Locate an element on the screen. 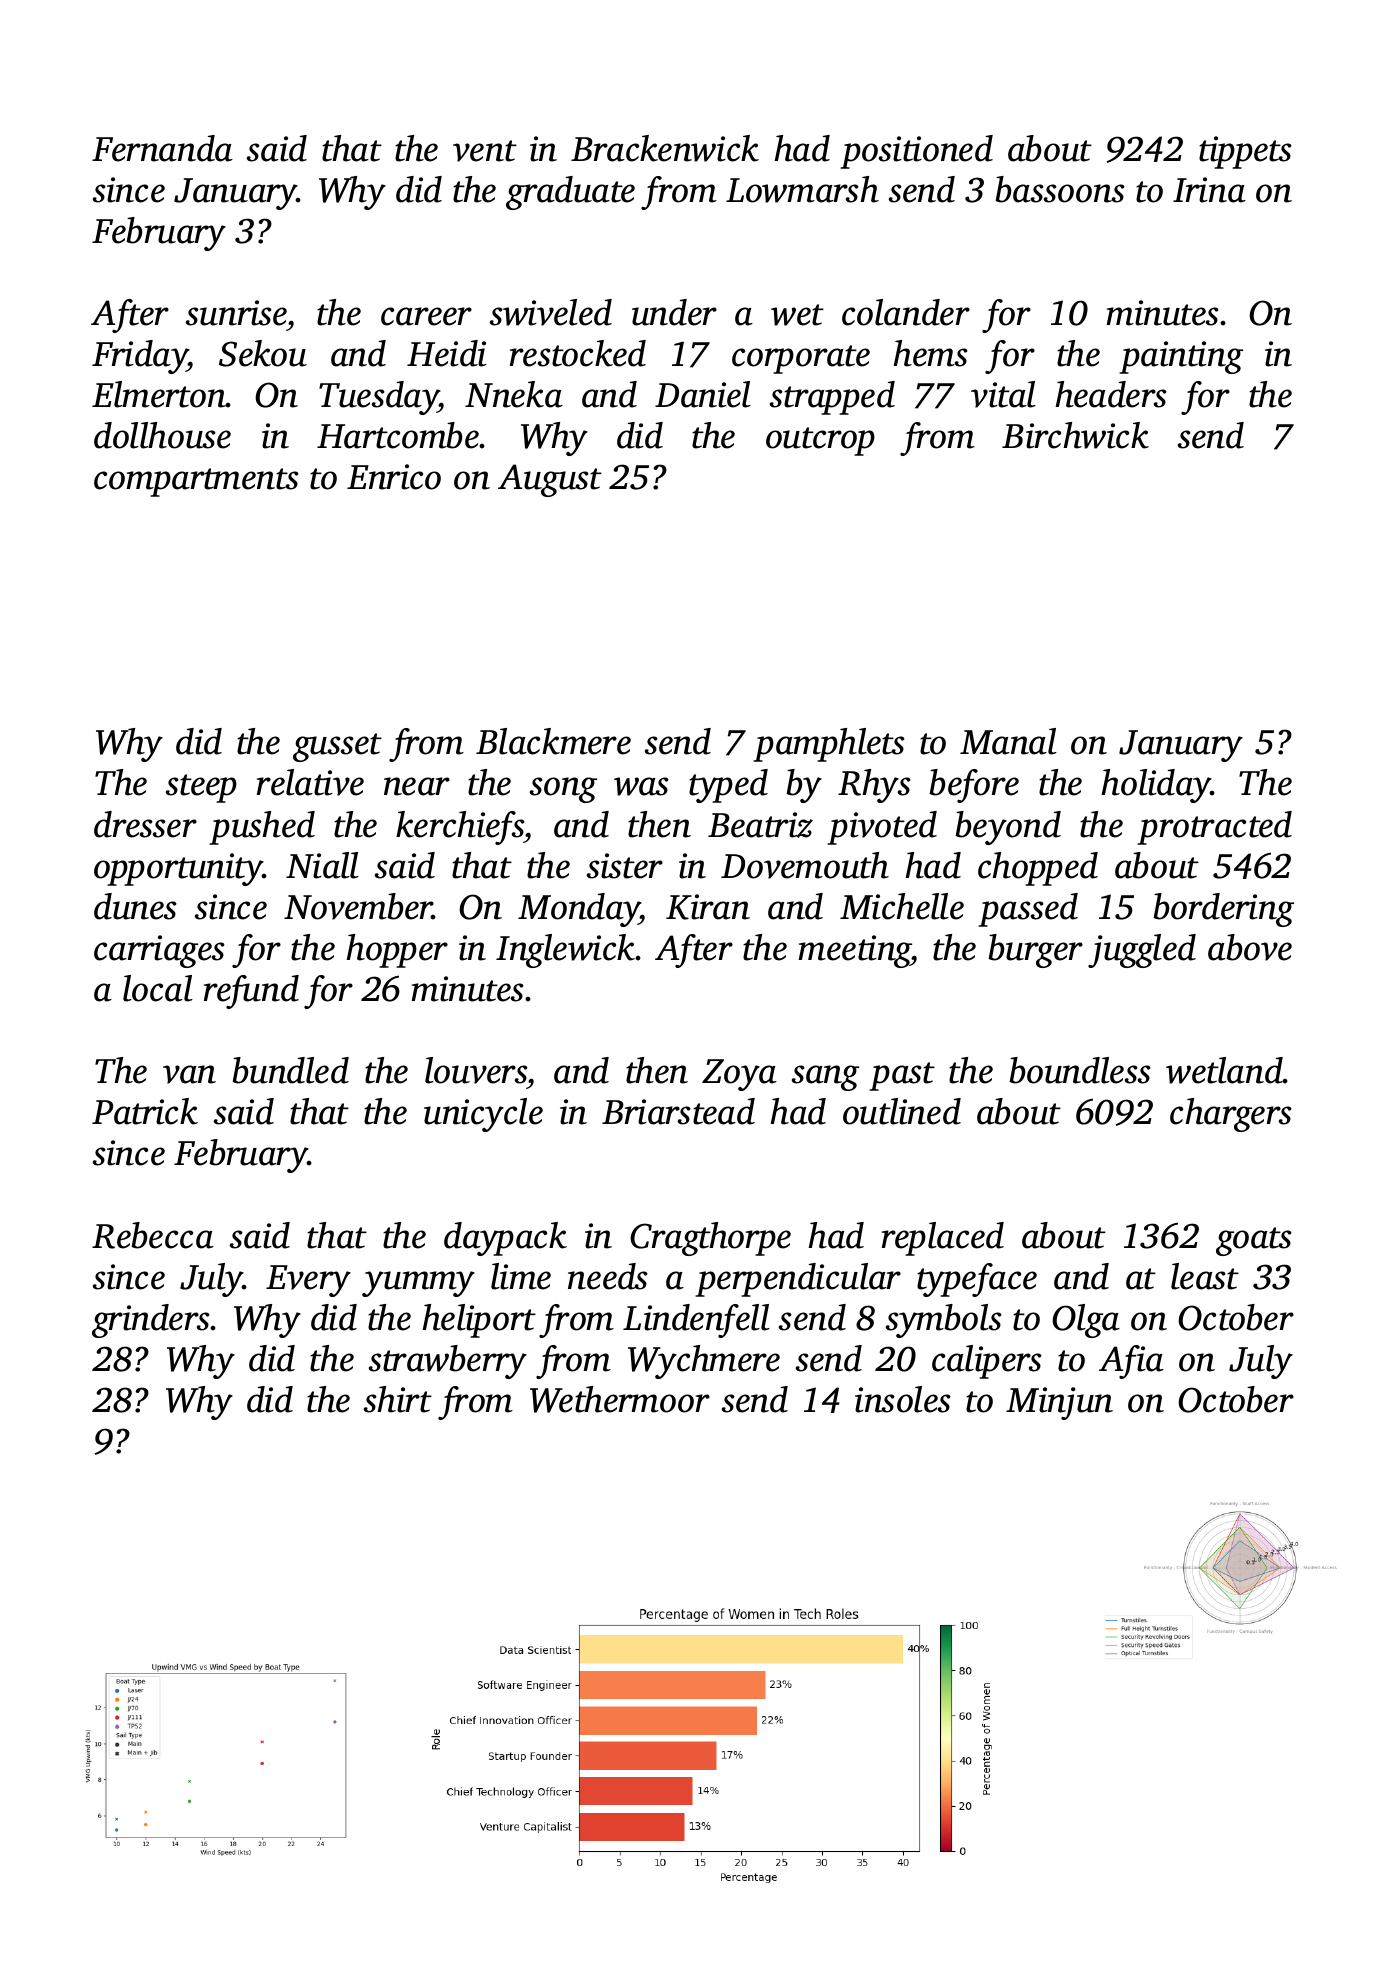 This screenshot has height=1969, width=1386. Brackenwick is located at coordinates (665, 148).
